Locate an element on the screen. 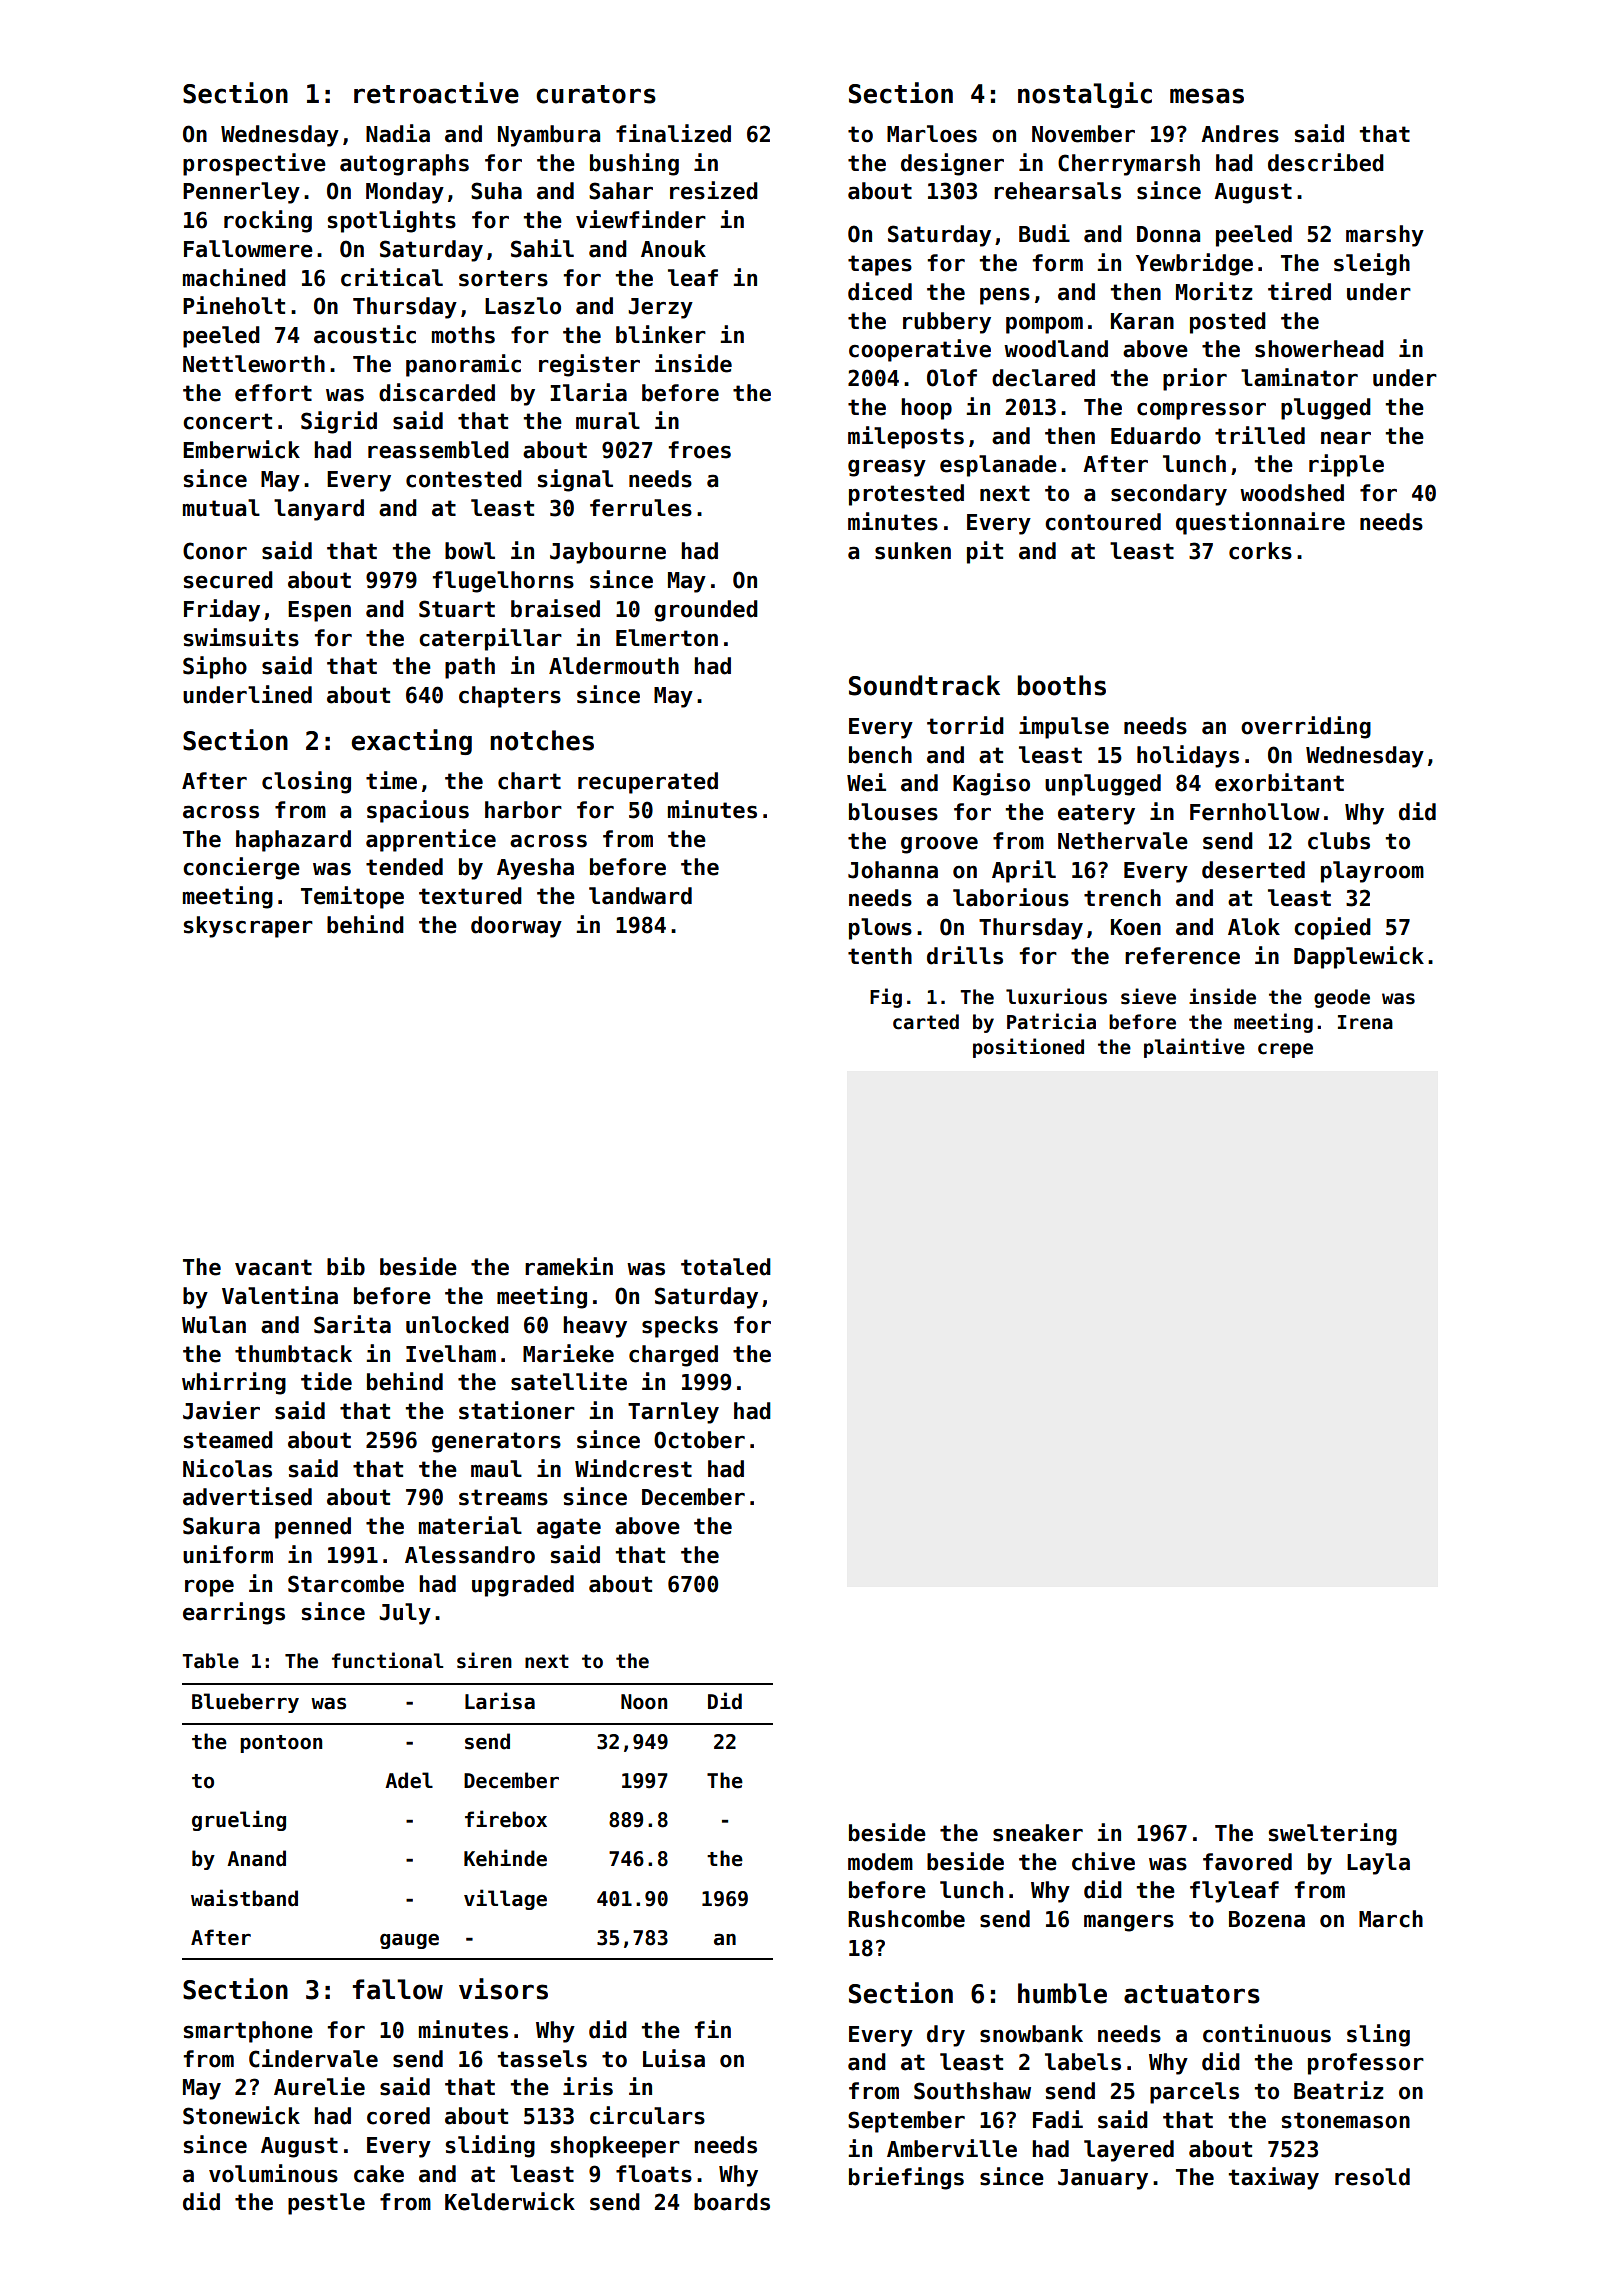 The image size is (1620, 2292). ferrules is located at coordinates (641, 508).
